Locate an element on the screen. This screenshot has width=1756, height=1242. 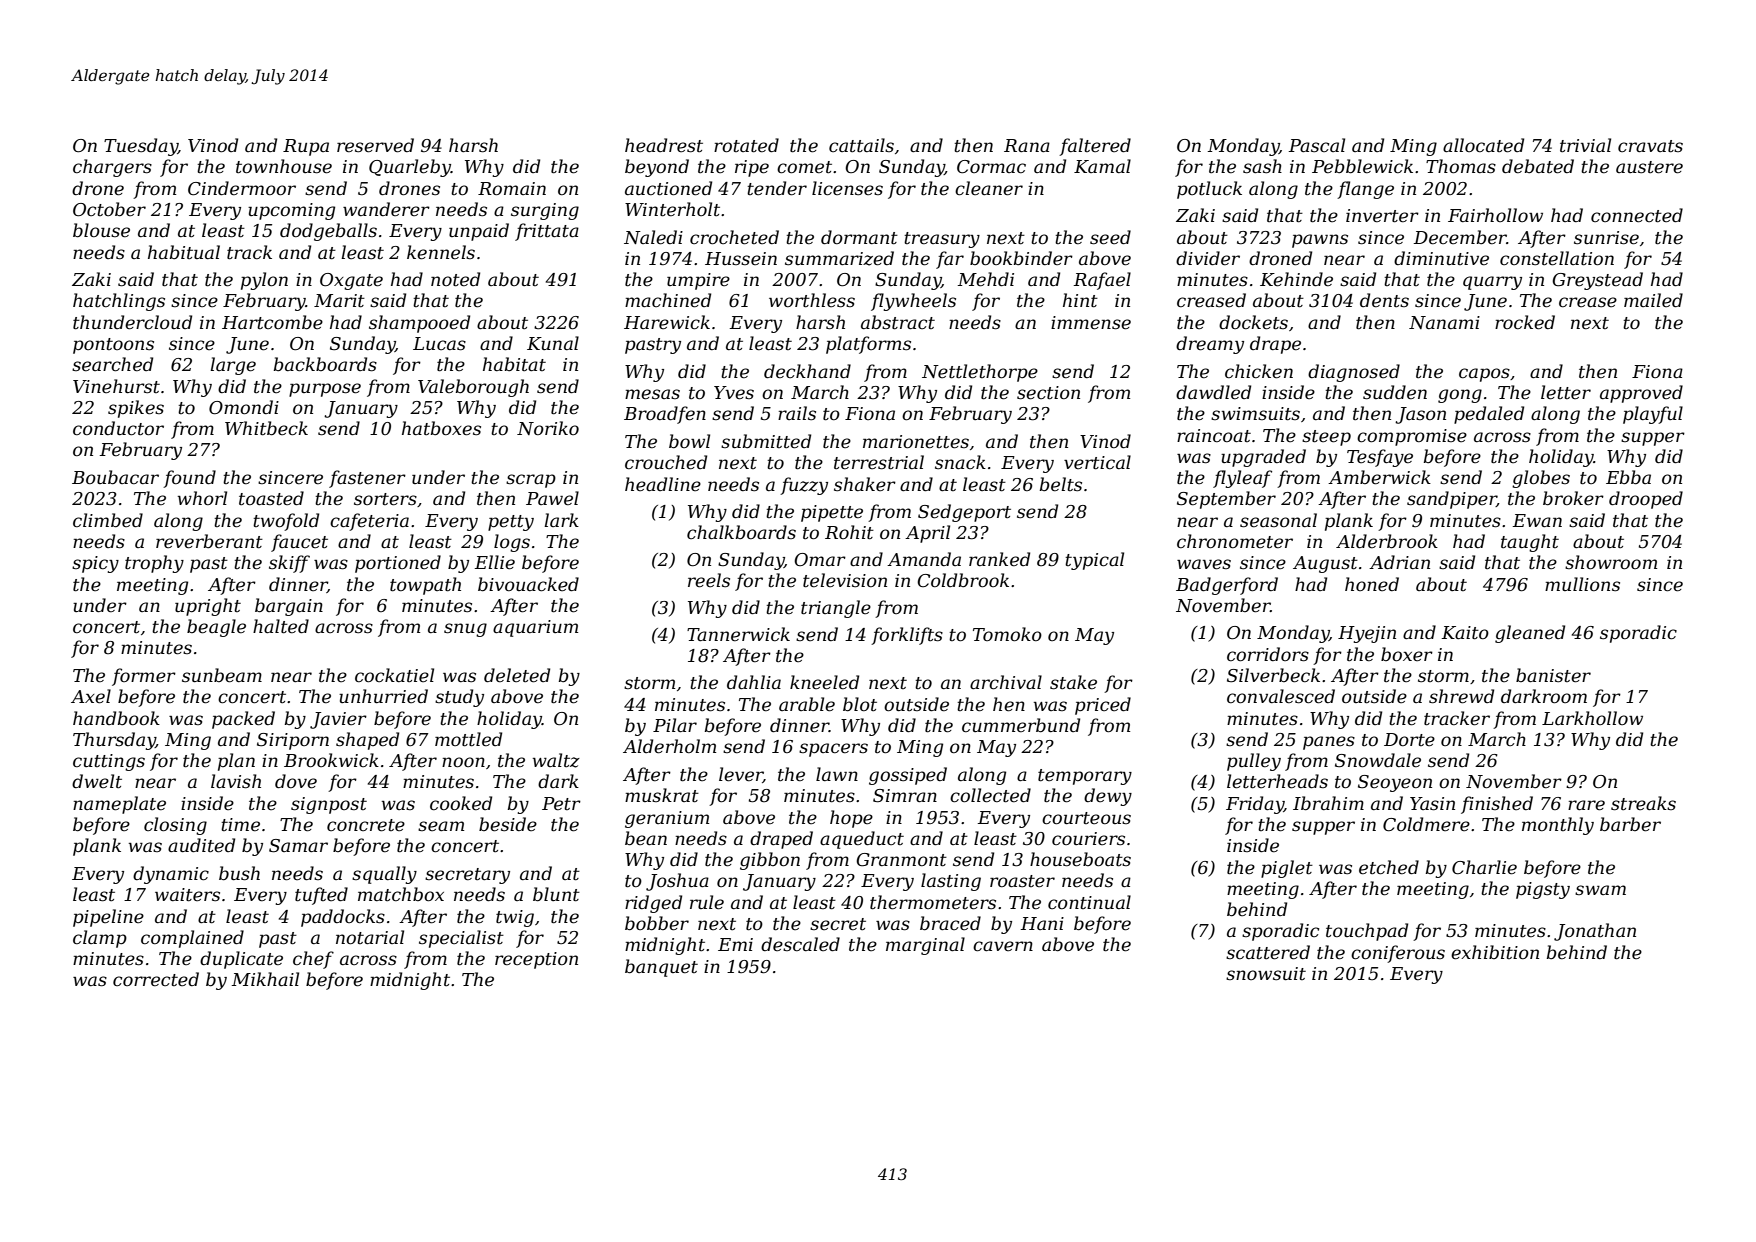
cattails is located at coordinates (861, 145).
